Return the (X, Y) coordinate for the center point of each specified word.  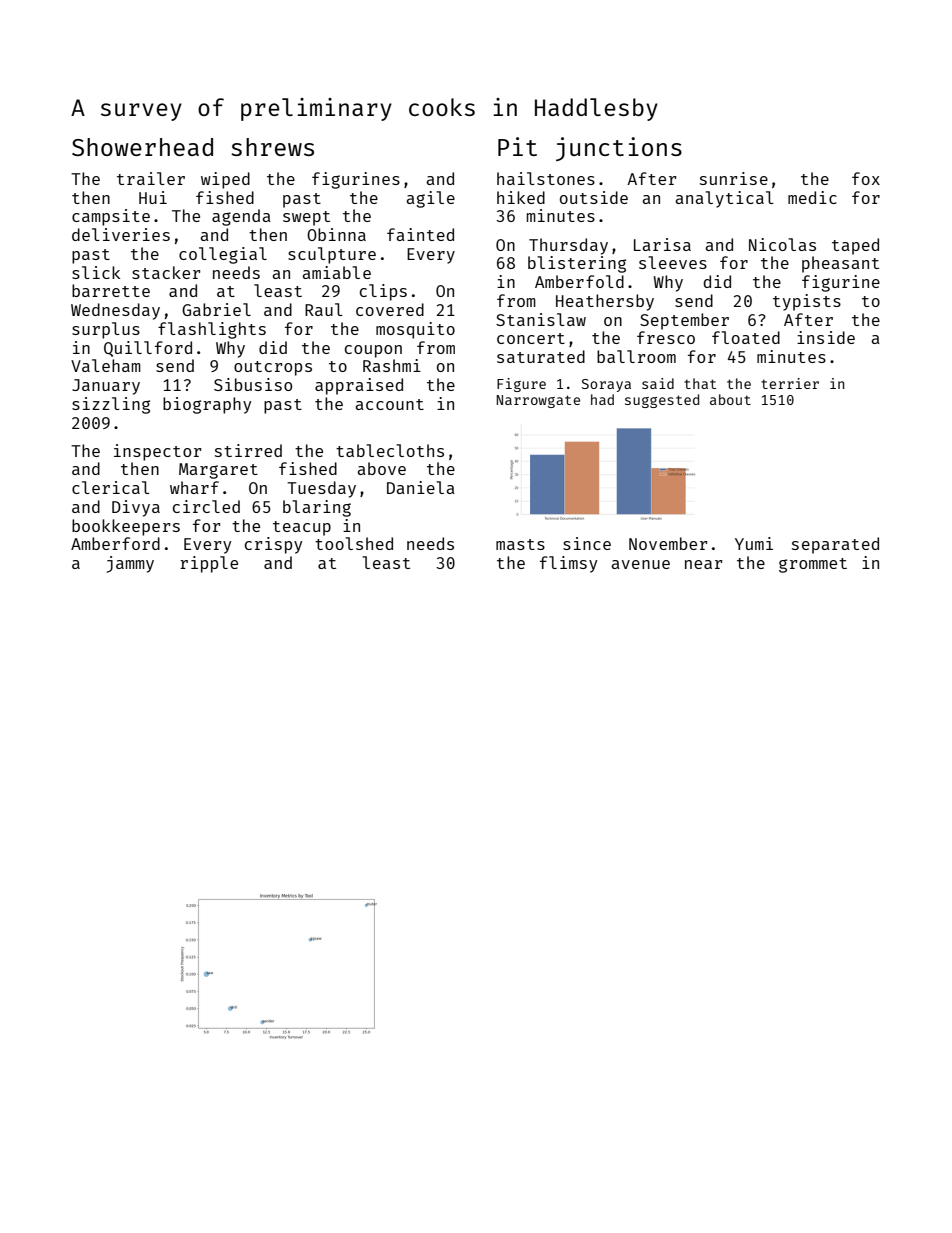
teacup (302, 528)
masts (520, 544)
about (730, 399)
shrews (272, 147)
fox (866, 178)
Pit (517, 146)
